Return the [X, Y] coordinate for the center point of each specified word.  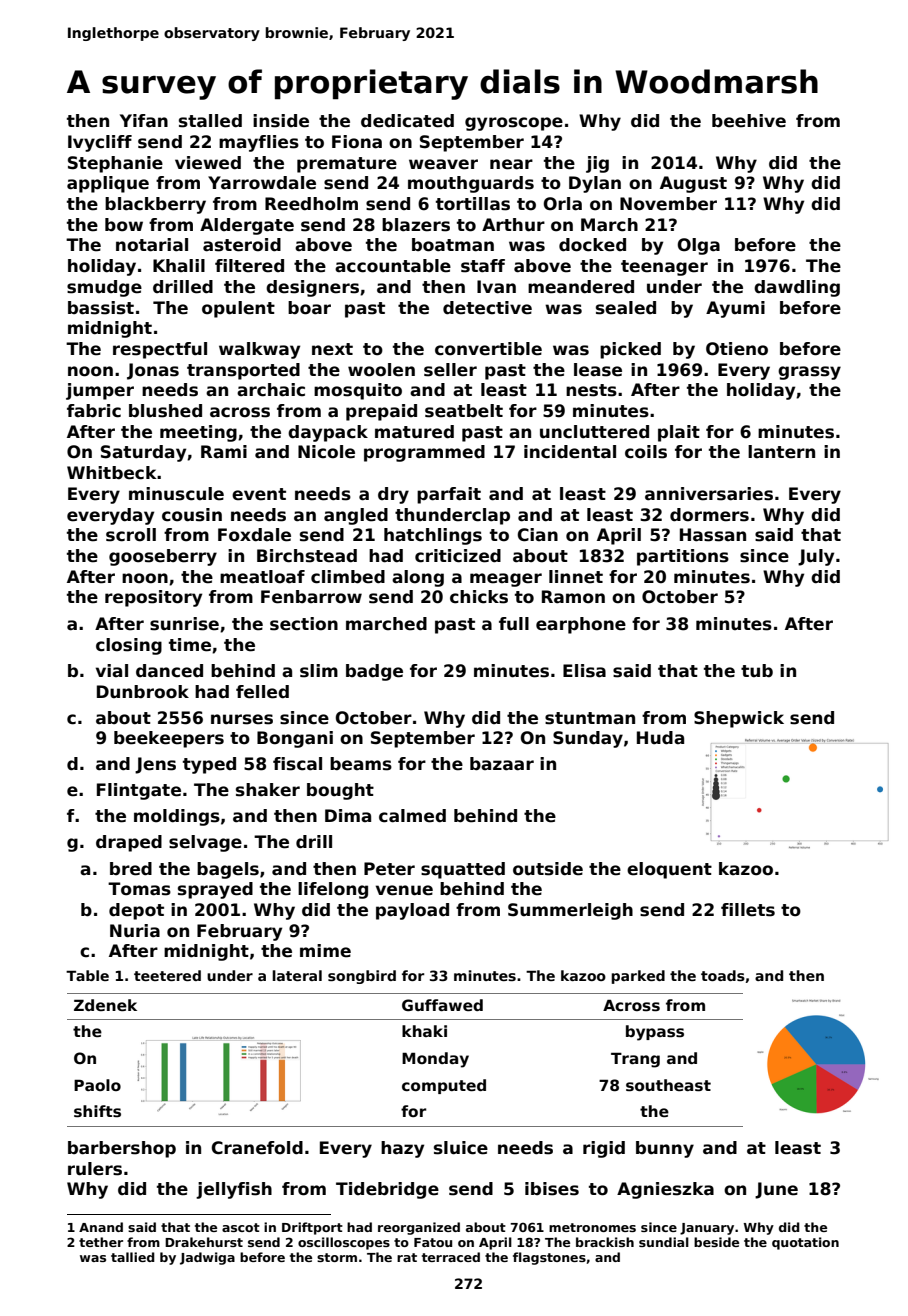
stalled [210, 121]
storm [337, 1257]
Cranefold [257, 1148]
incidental [570, 452]
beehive [749, 121]
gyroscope [514, 124]
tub [757, 670]
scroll [131, 535]
